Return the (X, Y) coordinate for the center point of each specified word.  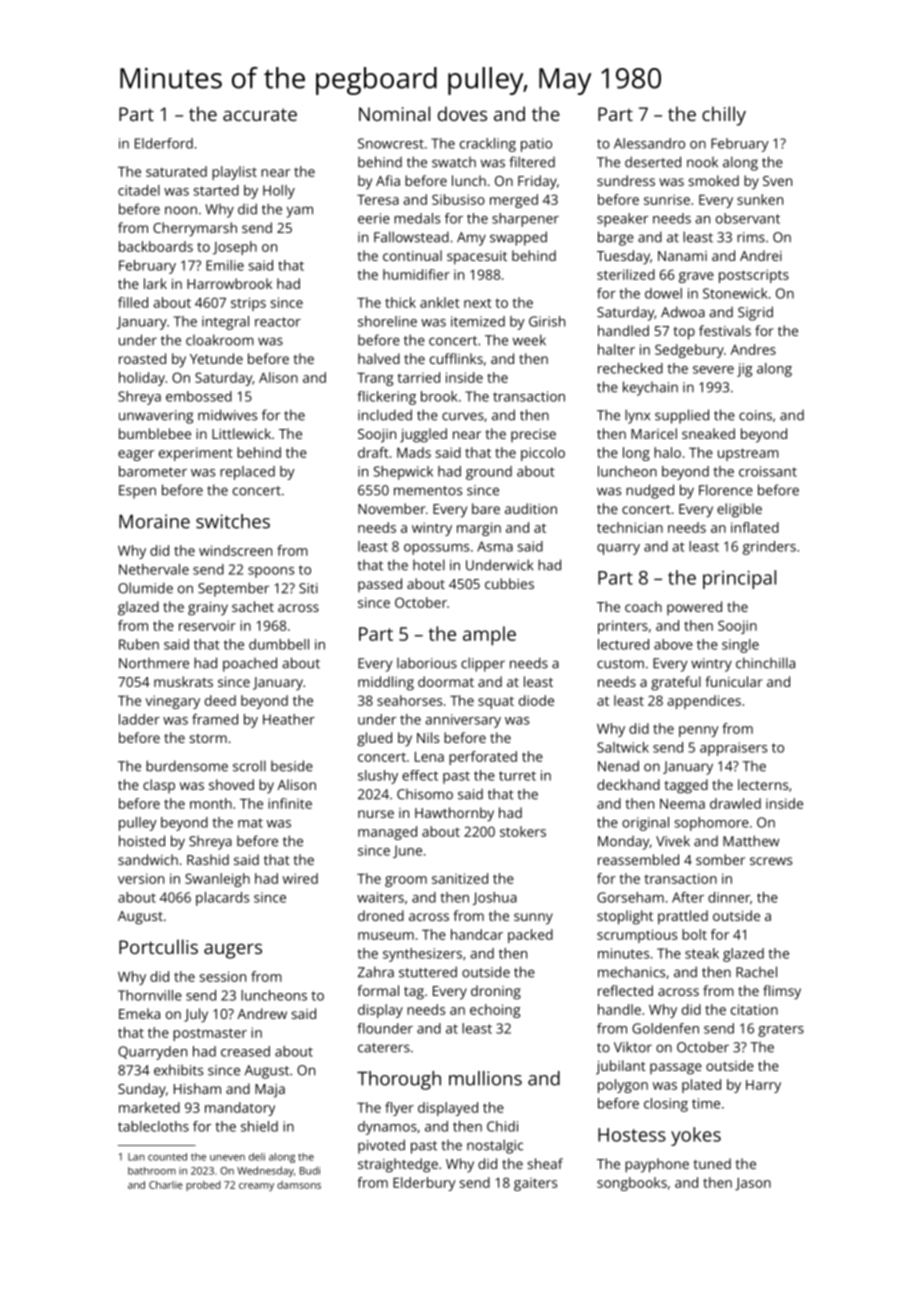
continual (412, 255)
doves (462, 113)
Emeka (139, 1013)
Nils (428, 737)
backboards (156, 246)
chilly (724, 116)
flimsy (782, 992)
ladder (139, 719)
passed (380, 585)
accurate (260, 114)
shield (259, 1126)
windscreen (235, 550)
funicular (734, 681)
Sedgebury (689, 351)
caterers (384, 1048)
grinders (769, 548)
